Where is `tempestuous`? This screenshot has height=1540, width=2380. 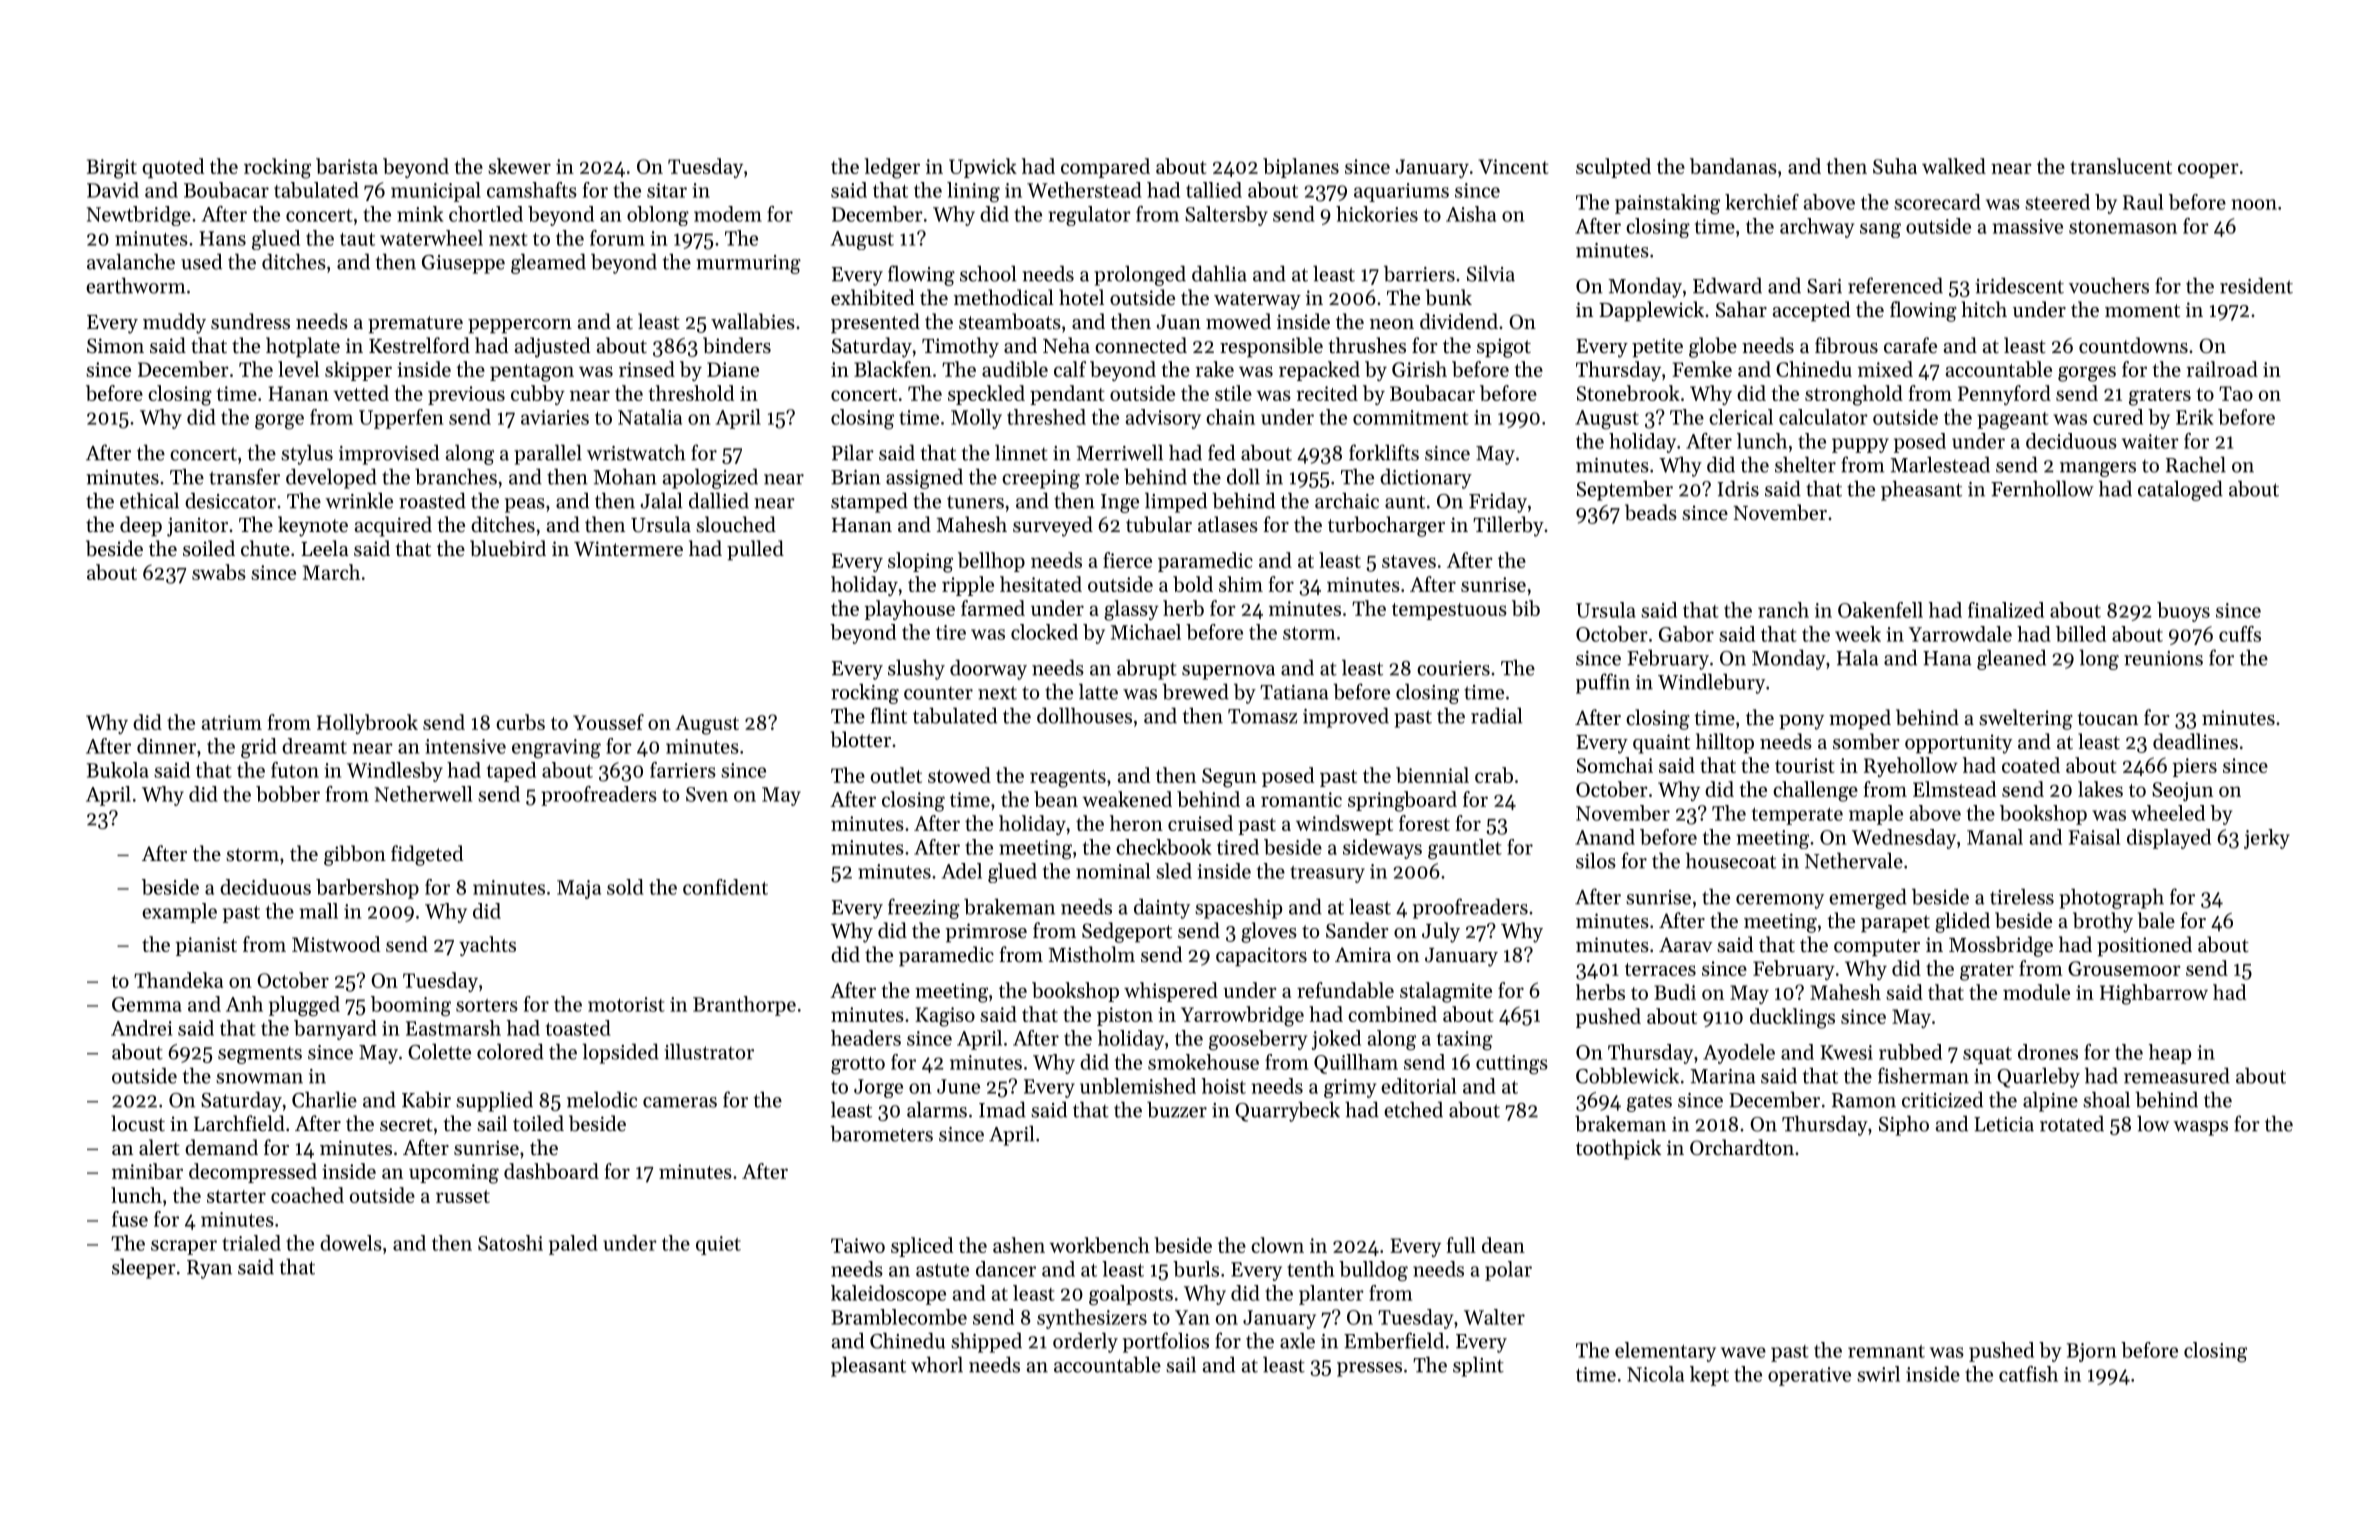 tempestuous is located at coordinates (1449, 611).
